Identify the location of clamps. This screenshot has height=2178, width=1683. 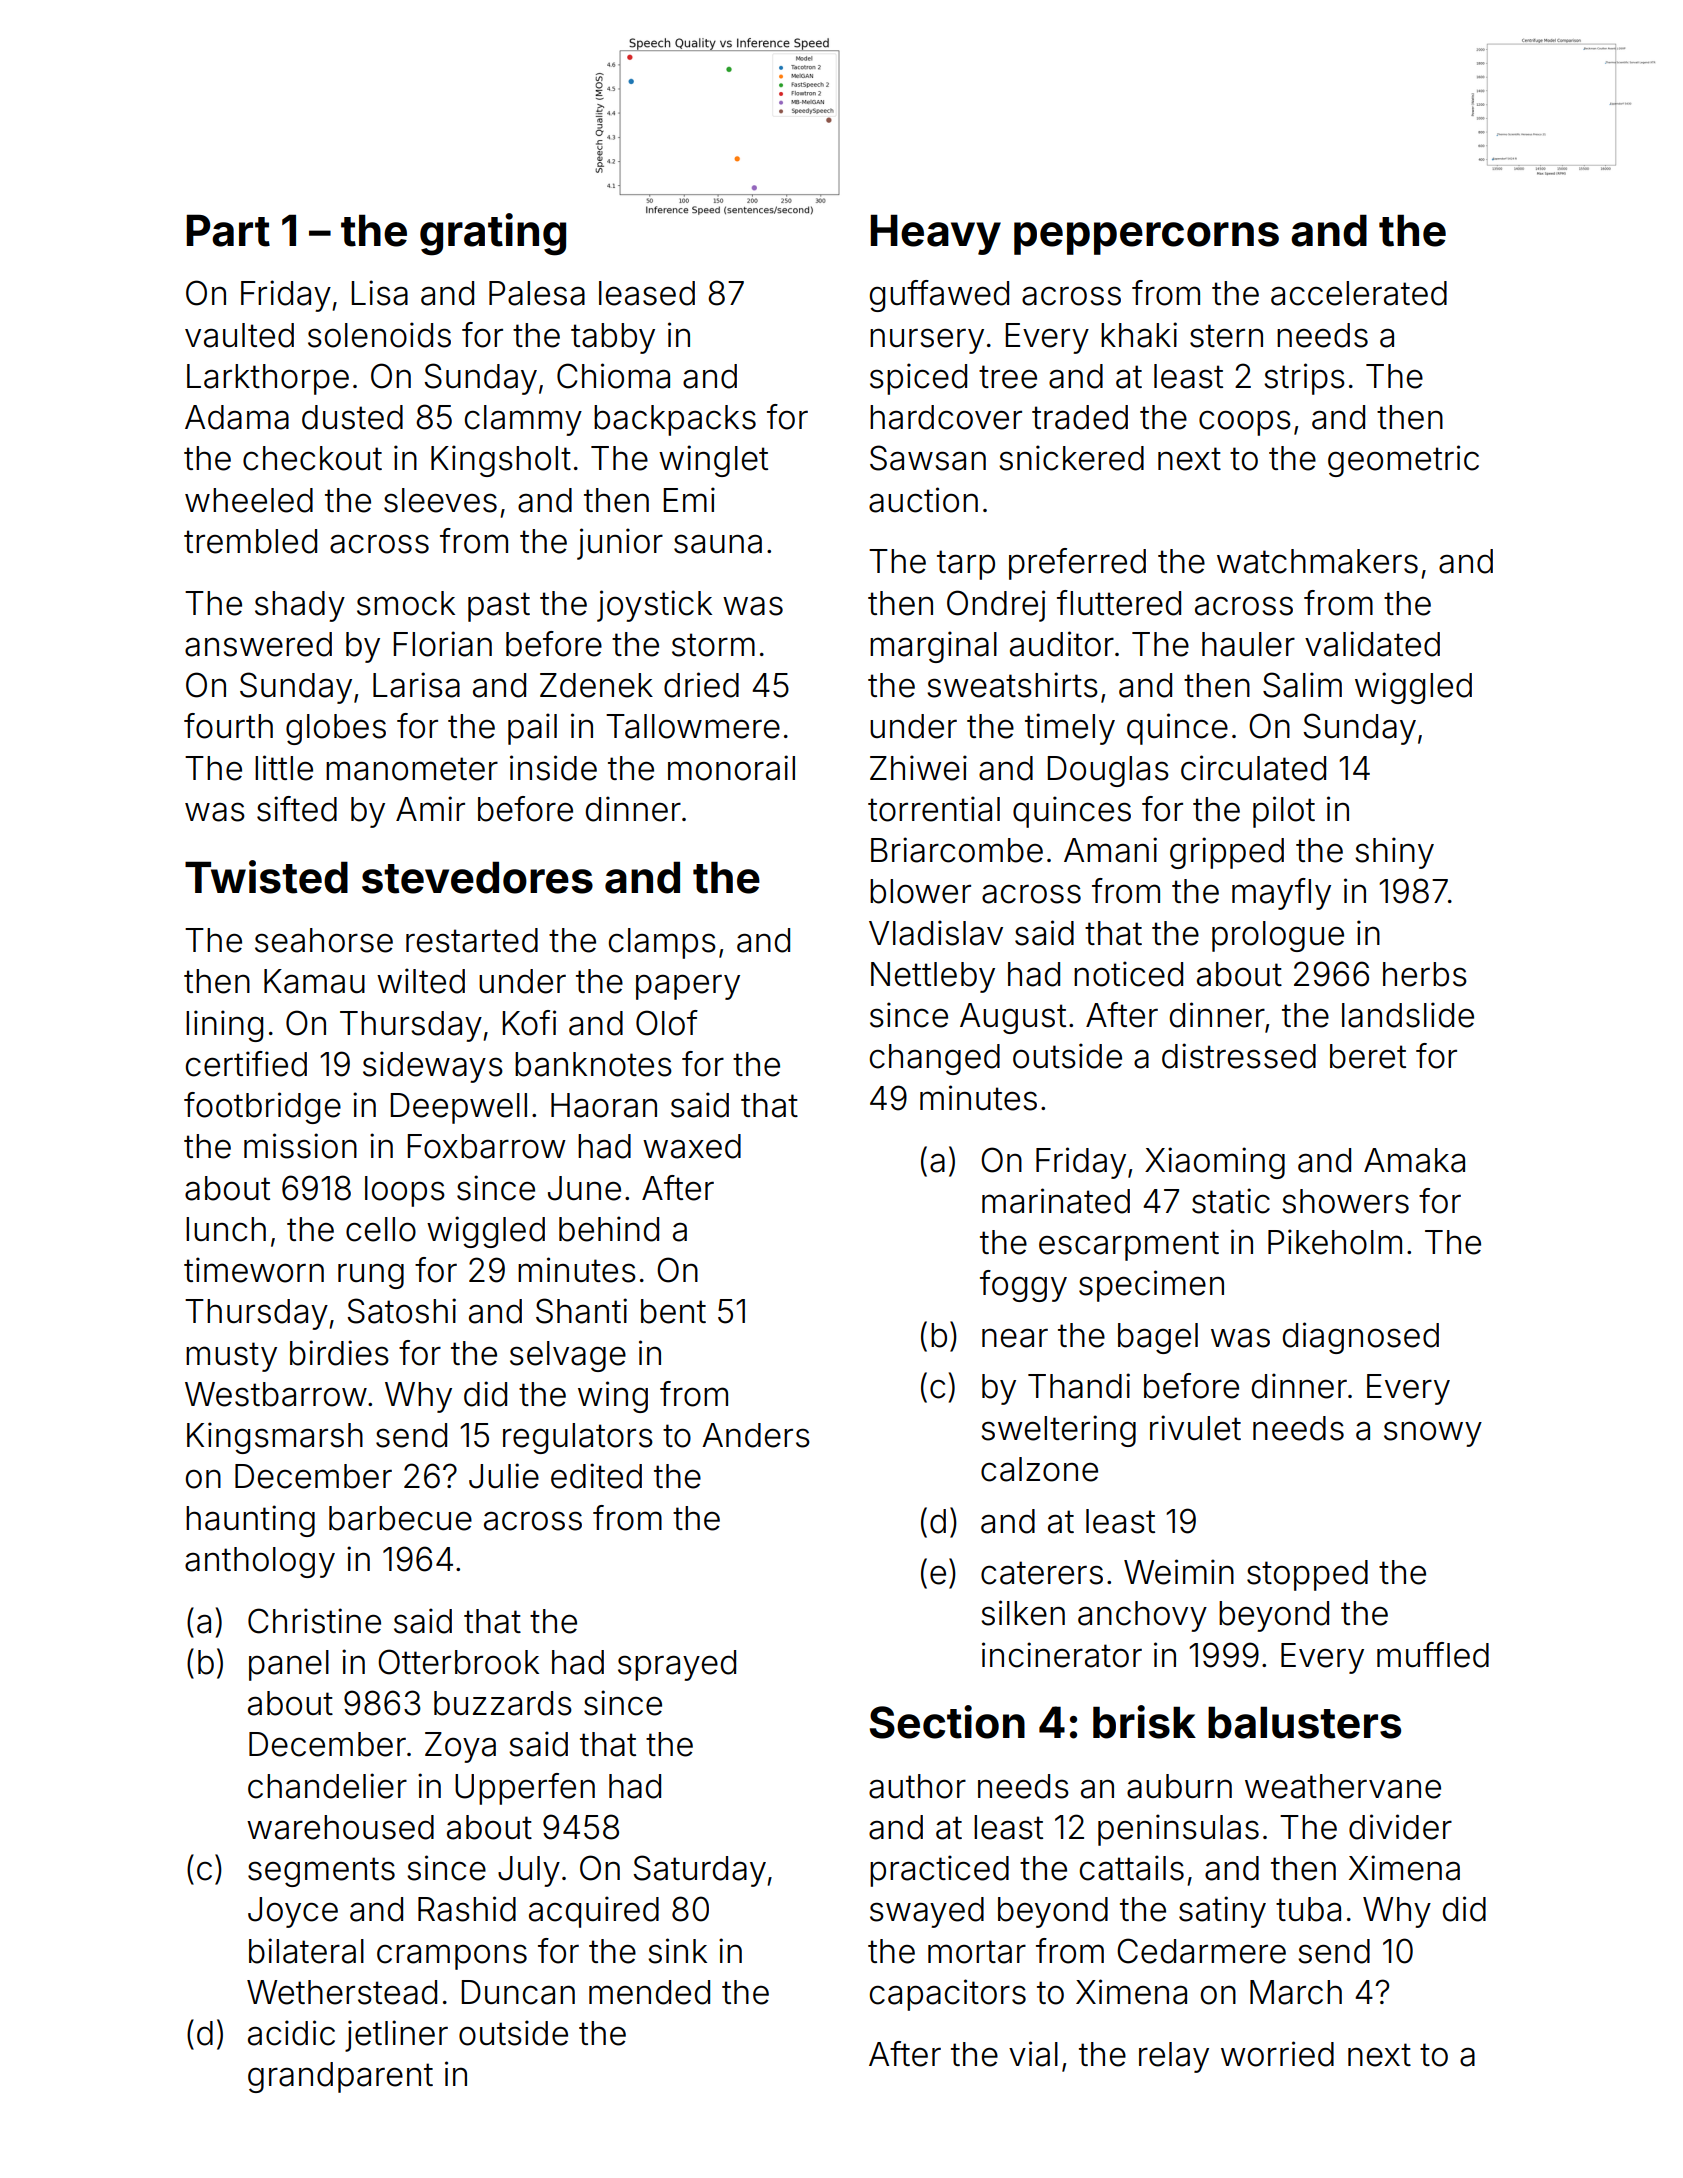
(662, 943).
